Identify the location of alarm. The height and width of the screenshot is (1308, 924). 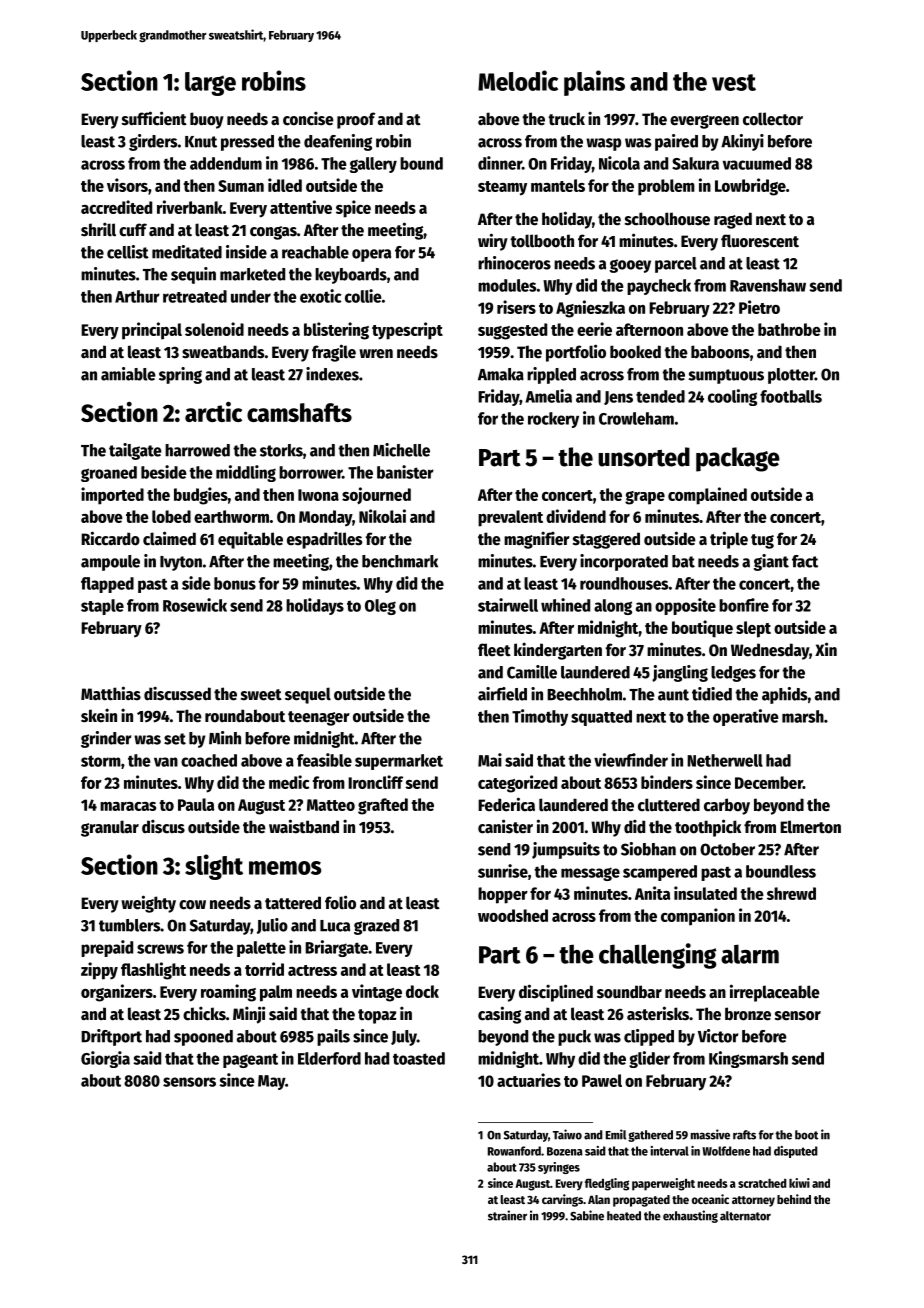
(750, 954).
